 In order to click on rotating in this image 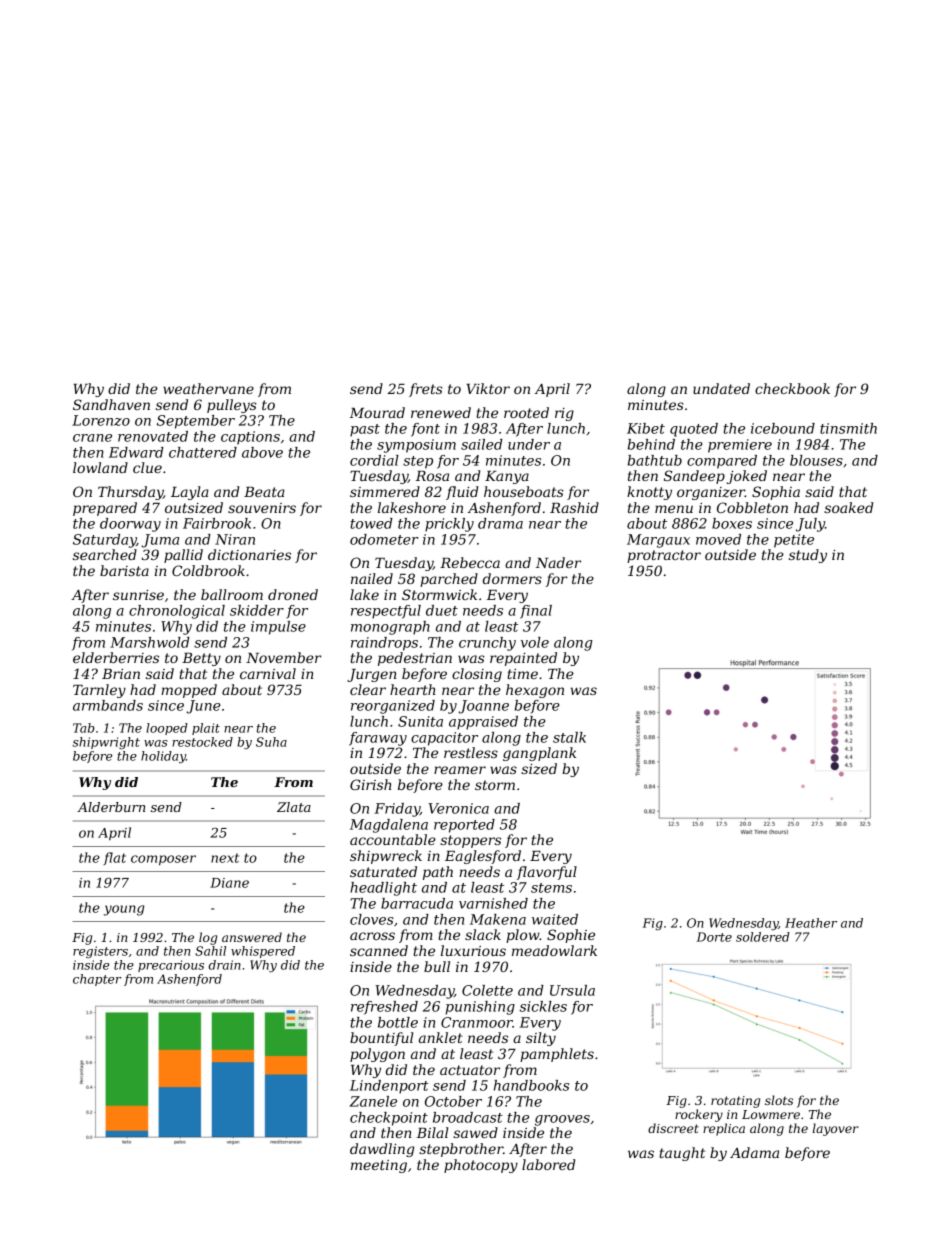, I will do `click(735, 1102)`.
